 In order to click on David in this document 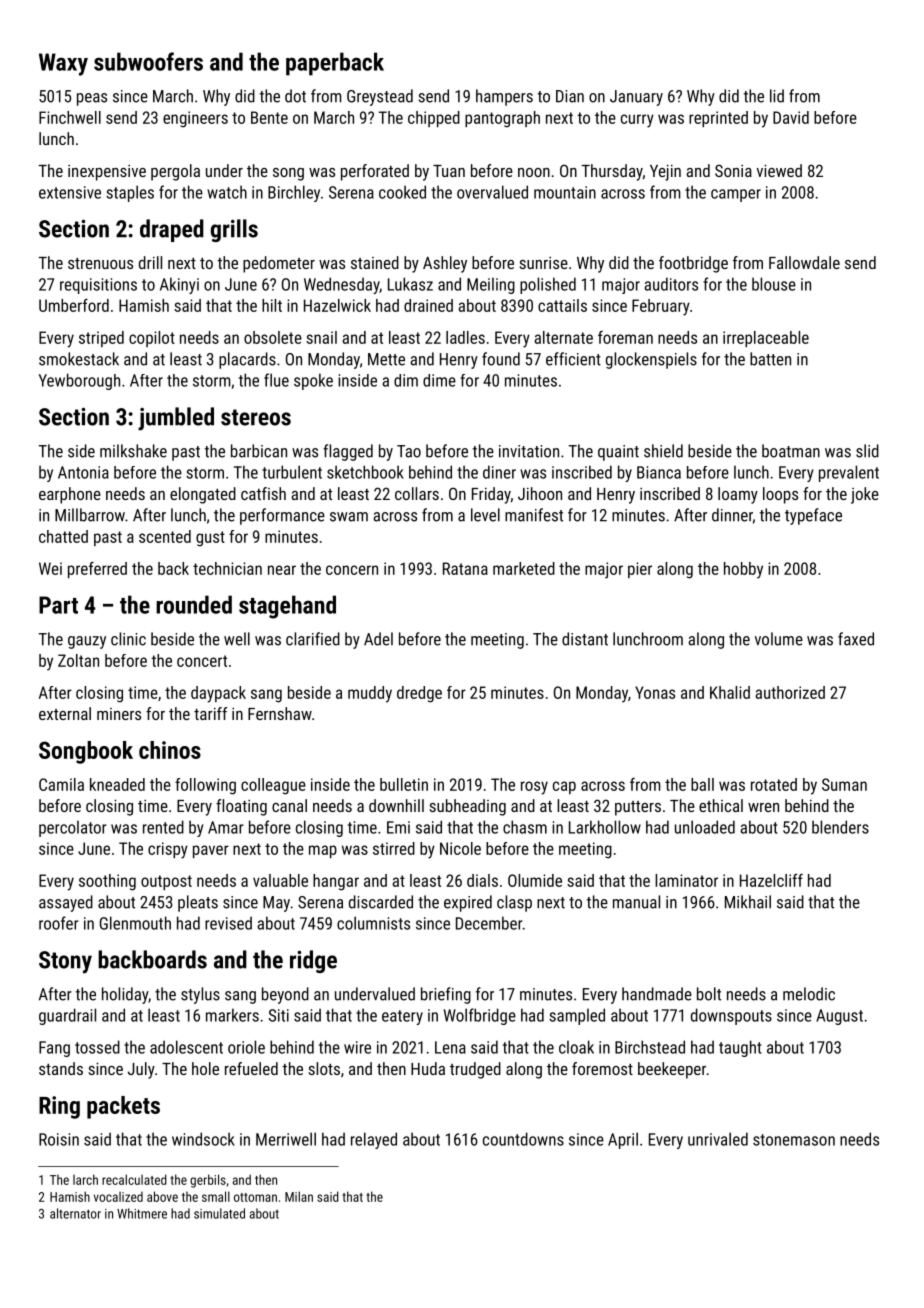, I will do `click(791, 117)`.
